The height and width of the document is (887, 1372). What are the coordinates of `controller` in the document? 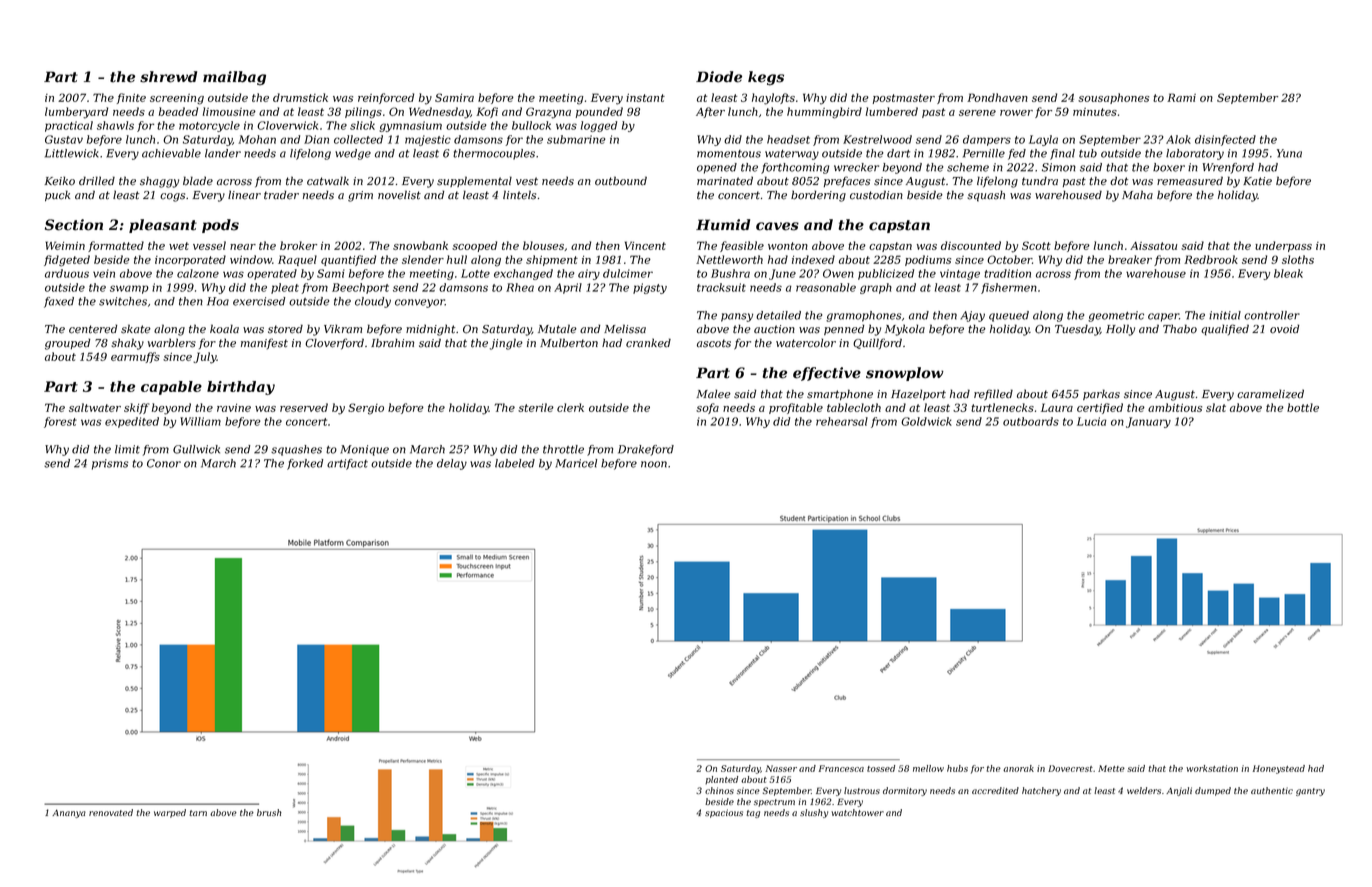 It's located at (1272, 315).
